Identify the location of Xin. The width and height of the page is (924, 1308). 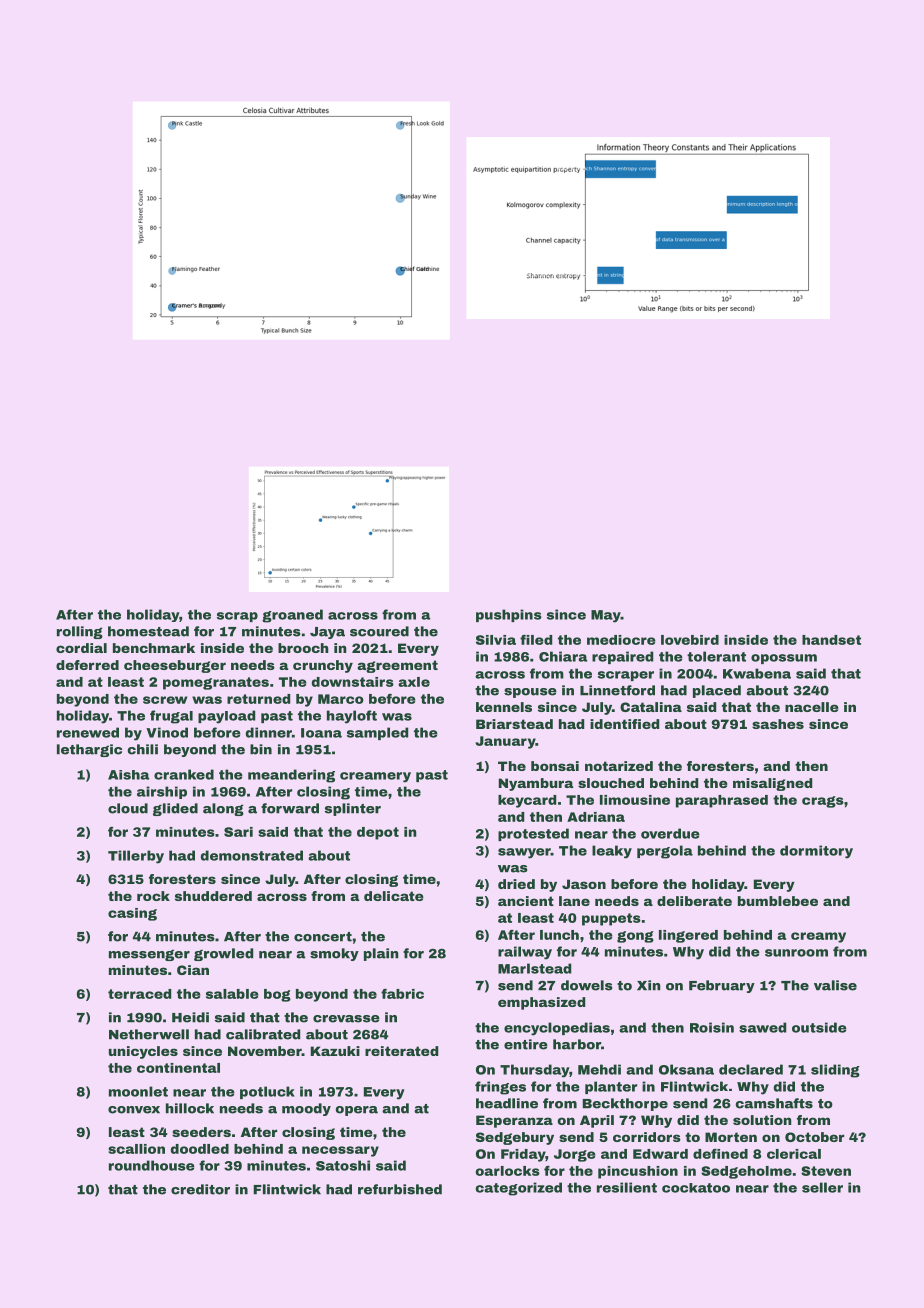
(649, 985).
